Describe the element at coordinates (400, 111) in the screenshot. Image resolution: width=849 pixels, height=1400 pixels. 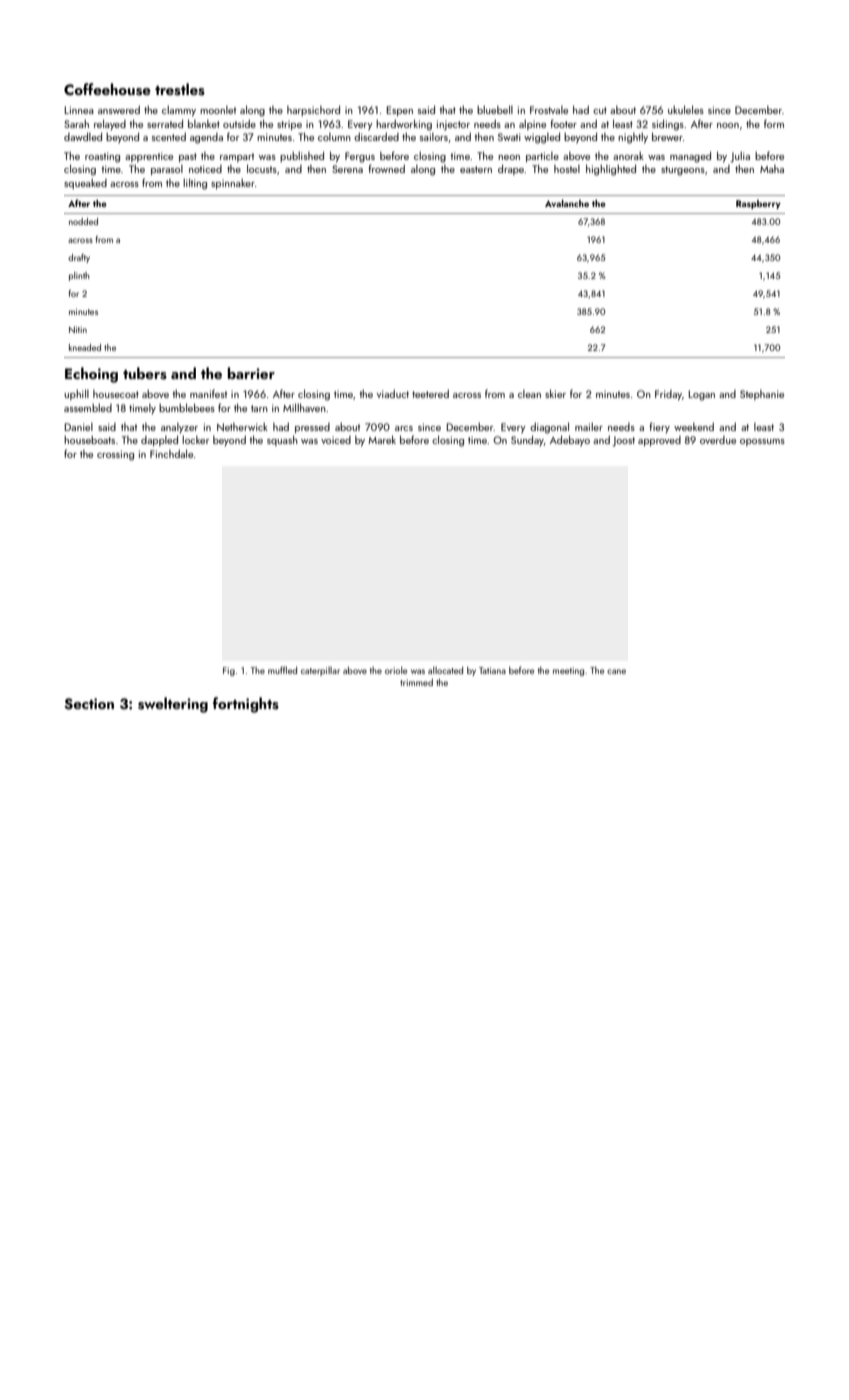
I see `Espen` at that location.
